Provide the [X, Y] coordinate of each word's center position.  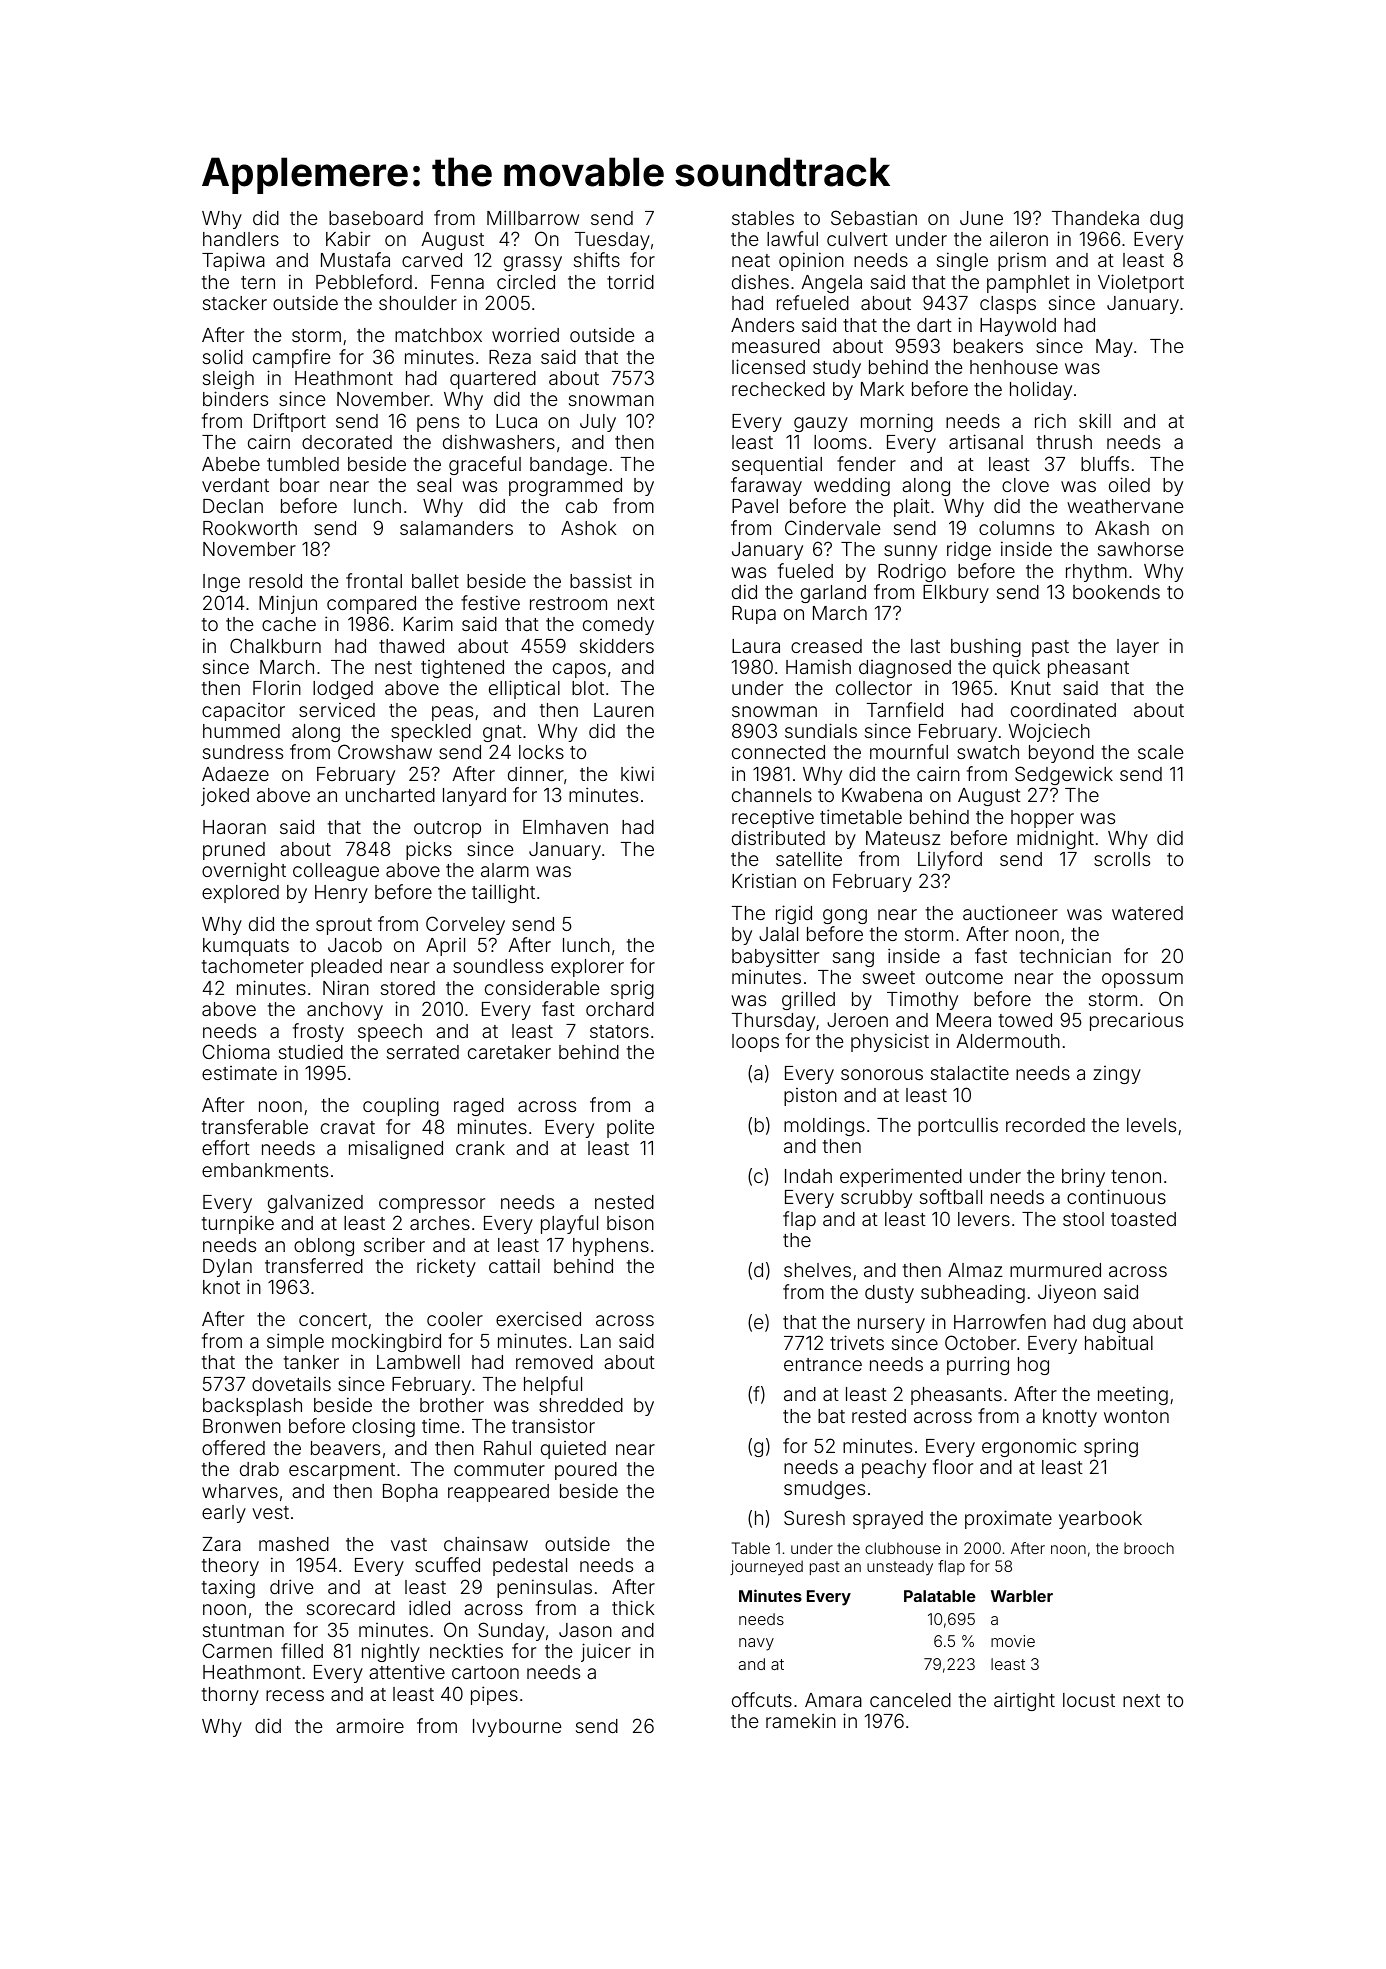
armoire [370, 1725]
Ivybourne [517, 1728]
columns [1016, 528]
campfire [291, 358]
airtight [1024, 1701]
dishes [760, 281]
